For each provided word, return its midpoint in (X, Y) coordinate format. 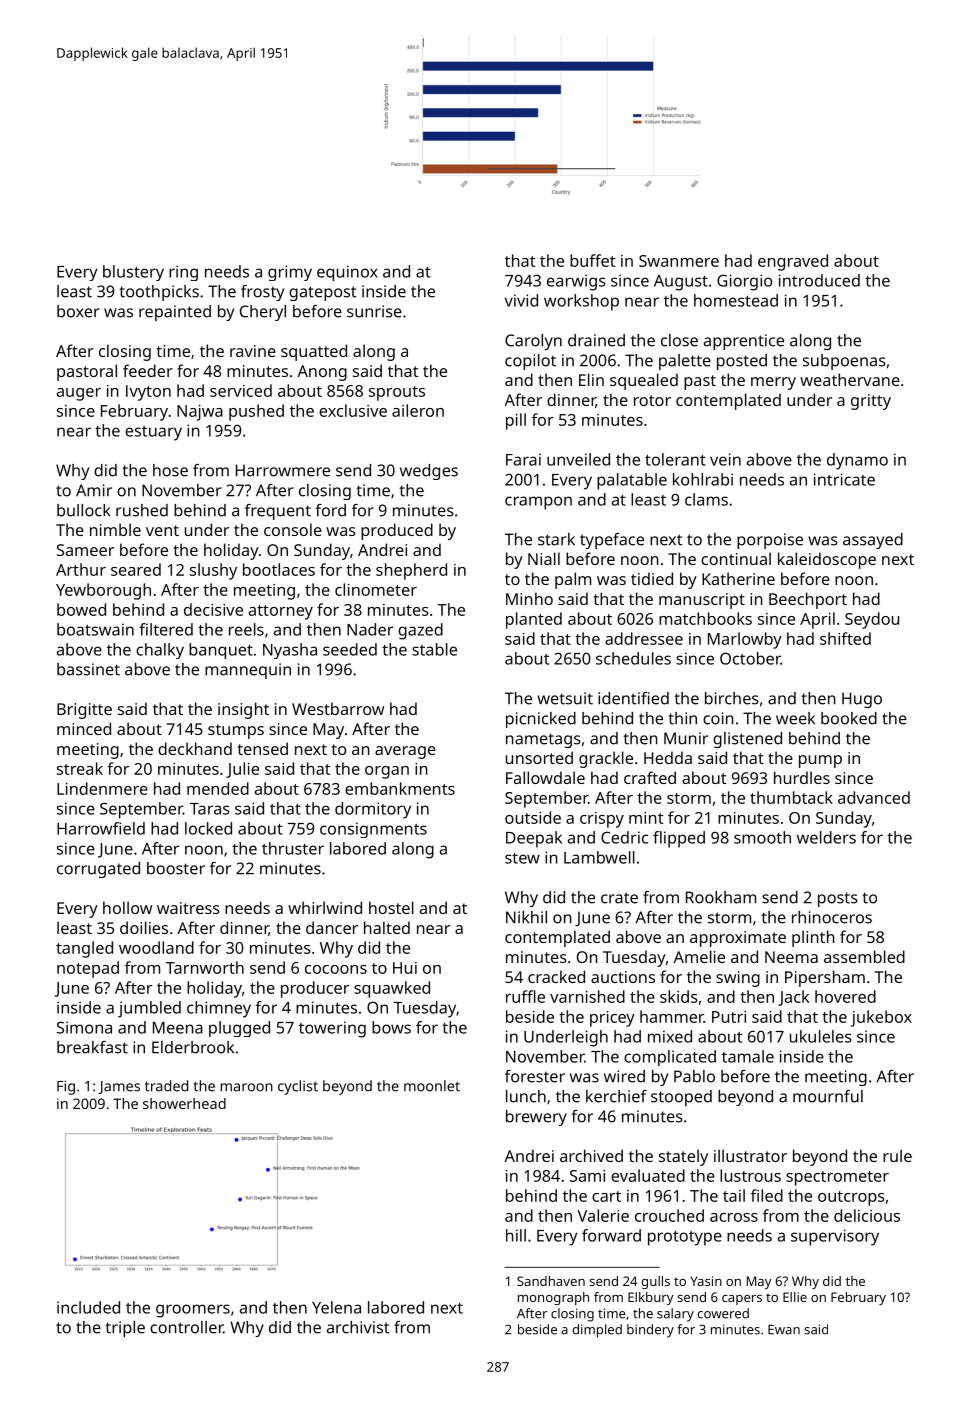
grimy (290, 273)
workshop (581, 302)
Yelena (336, 1307)
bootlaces (279, 569)
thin (682, 718)
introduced (819, 280)
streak (80, 768)
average (405, 752)
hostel (391, 907)
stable (434, 649)
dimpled (597, 1331)
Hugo (862, 700)
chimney (219, 1009)
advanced (874, 797)
